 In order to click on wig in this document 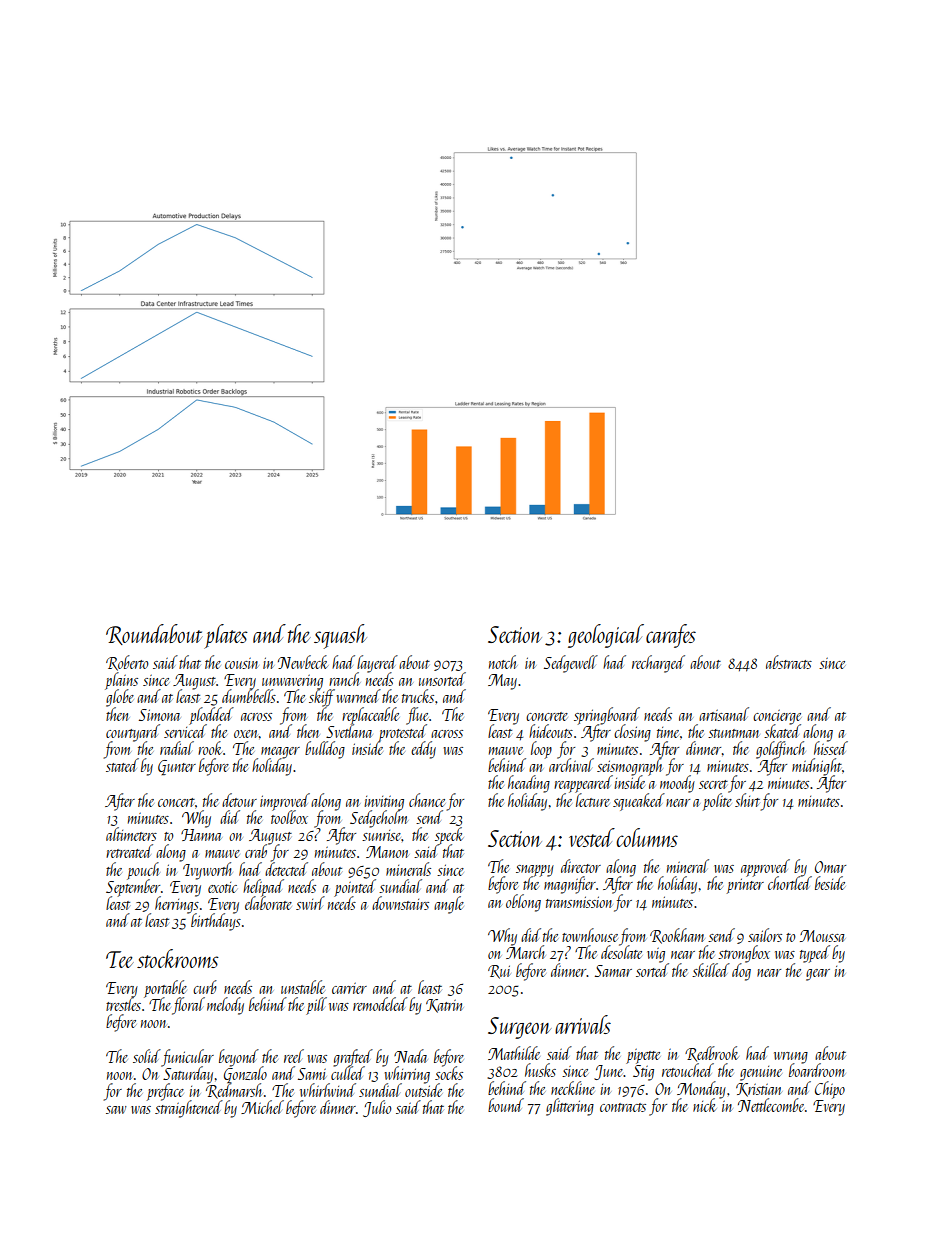, I will do `click(656, 955)`.
